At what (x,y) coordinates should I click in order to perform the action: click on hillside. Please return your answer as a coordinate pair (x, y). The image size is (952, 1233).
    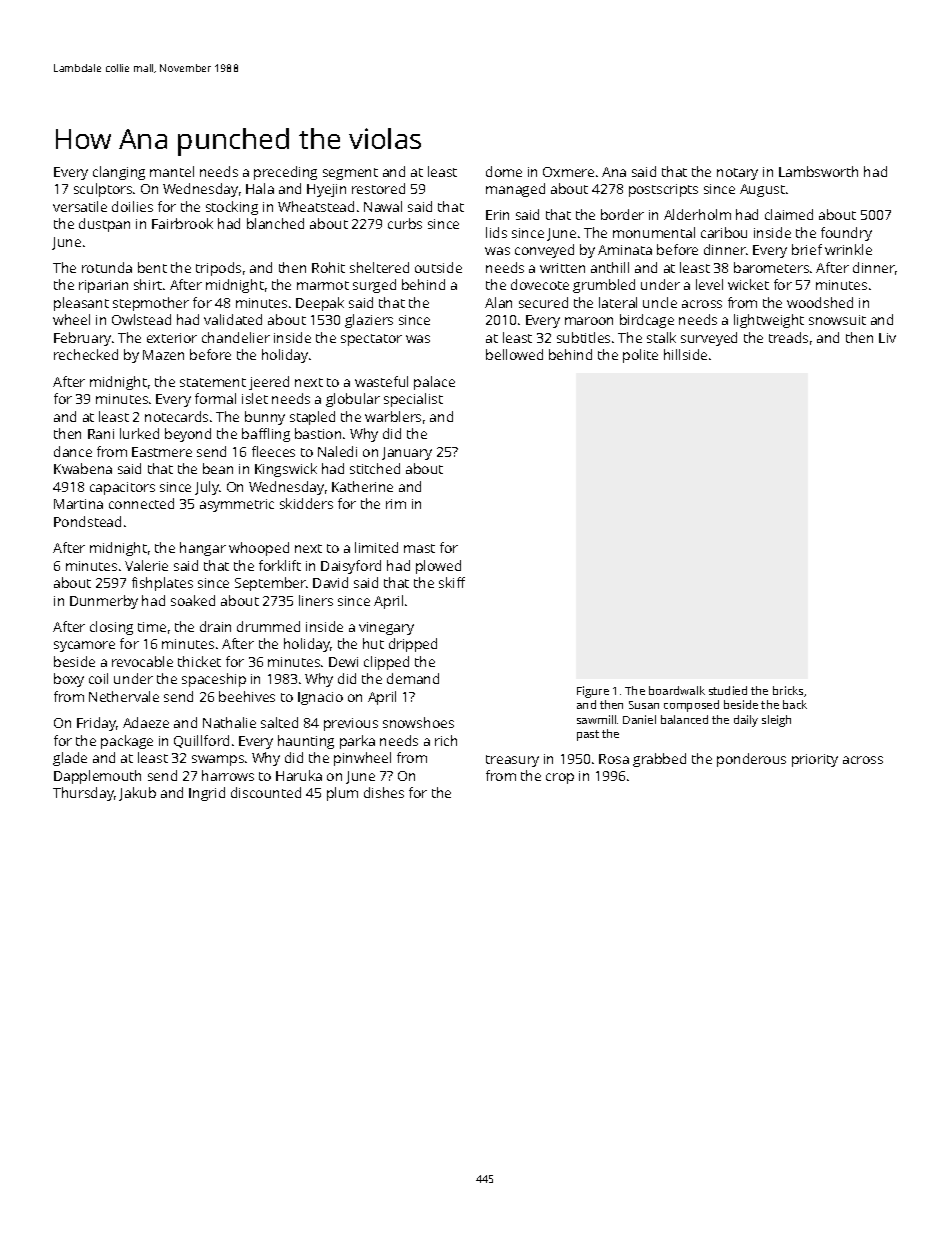
    Looking at the image, I should click on (685, 354).
